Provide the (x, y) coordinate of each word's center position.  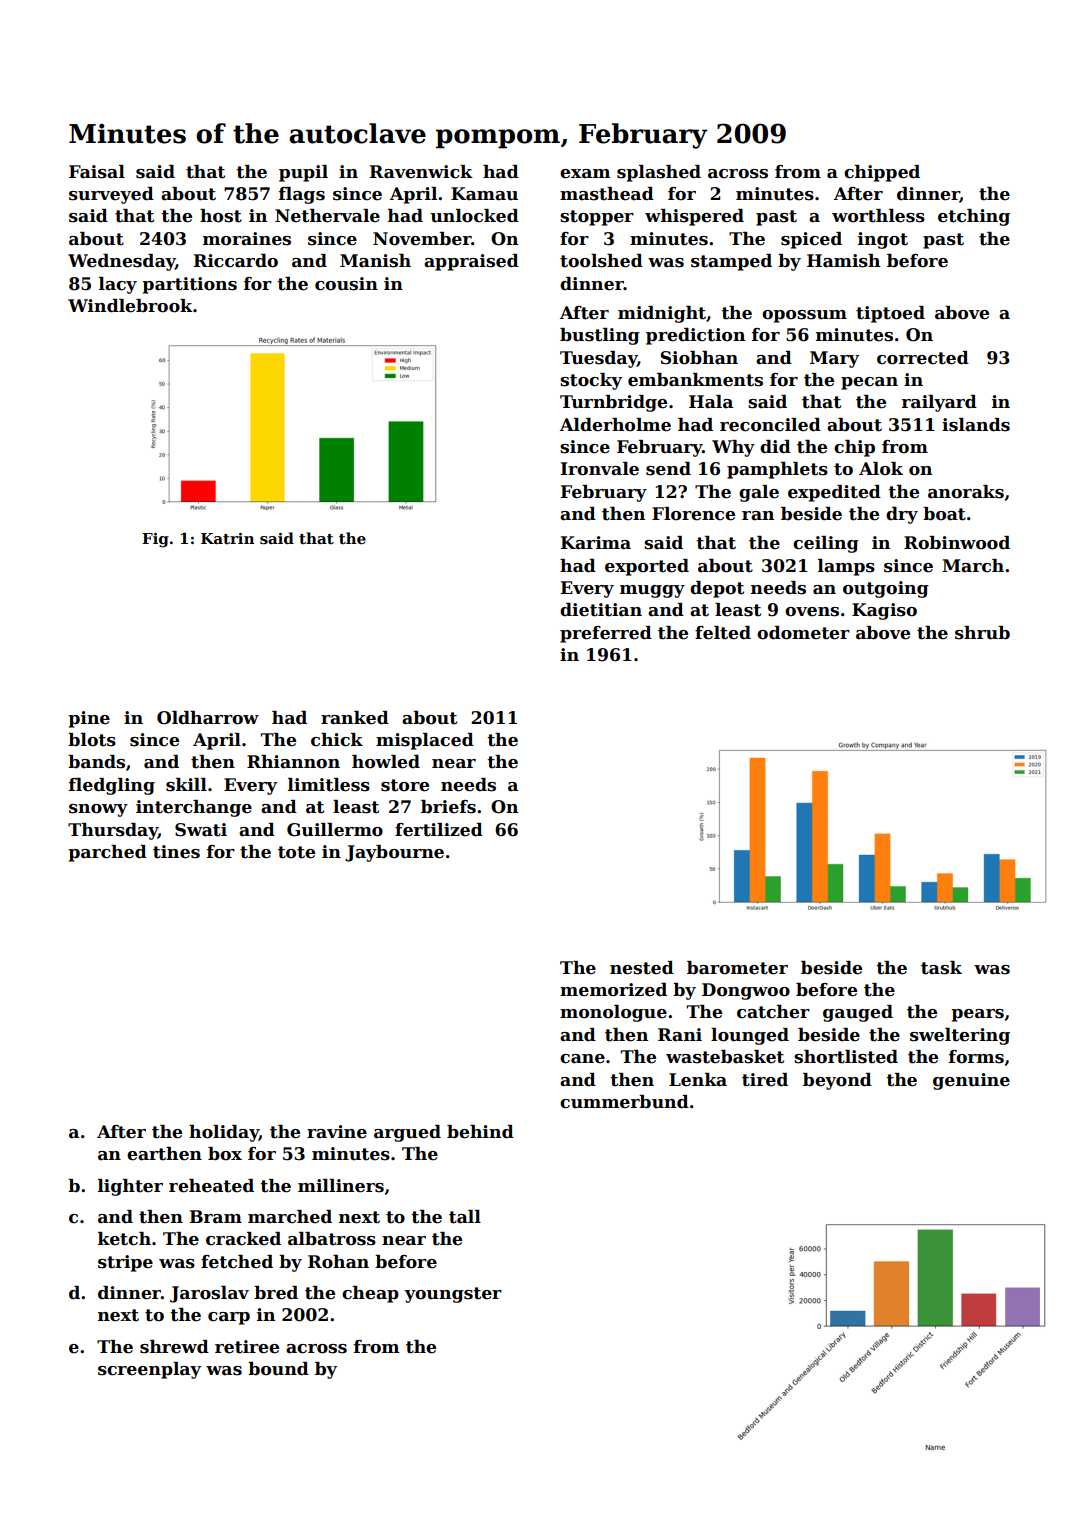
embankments (695, 380)
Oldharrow (208, 718)
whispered (694, 217)
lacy (118, 285)
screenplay (149, 1370)
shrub (982, 633)
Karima (595, 543)
